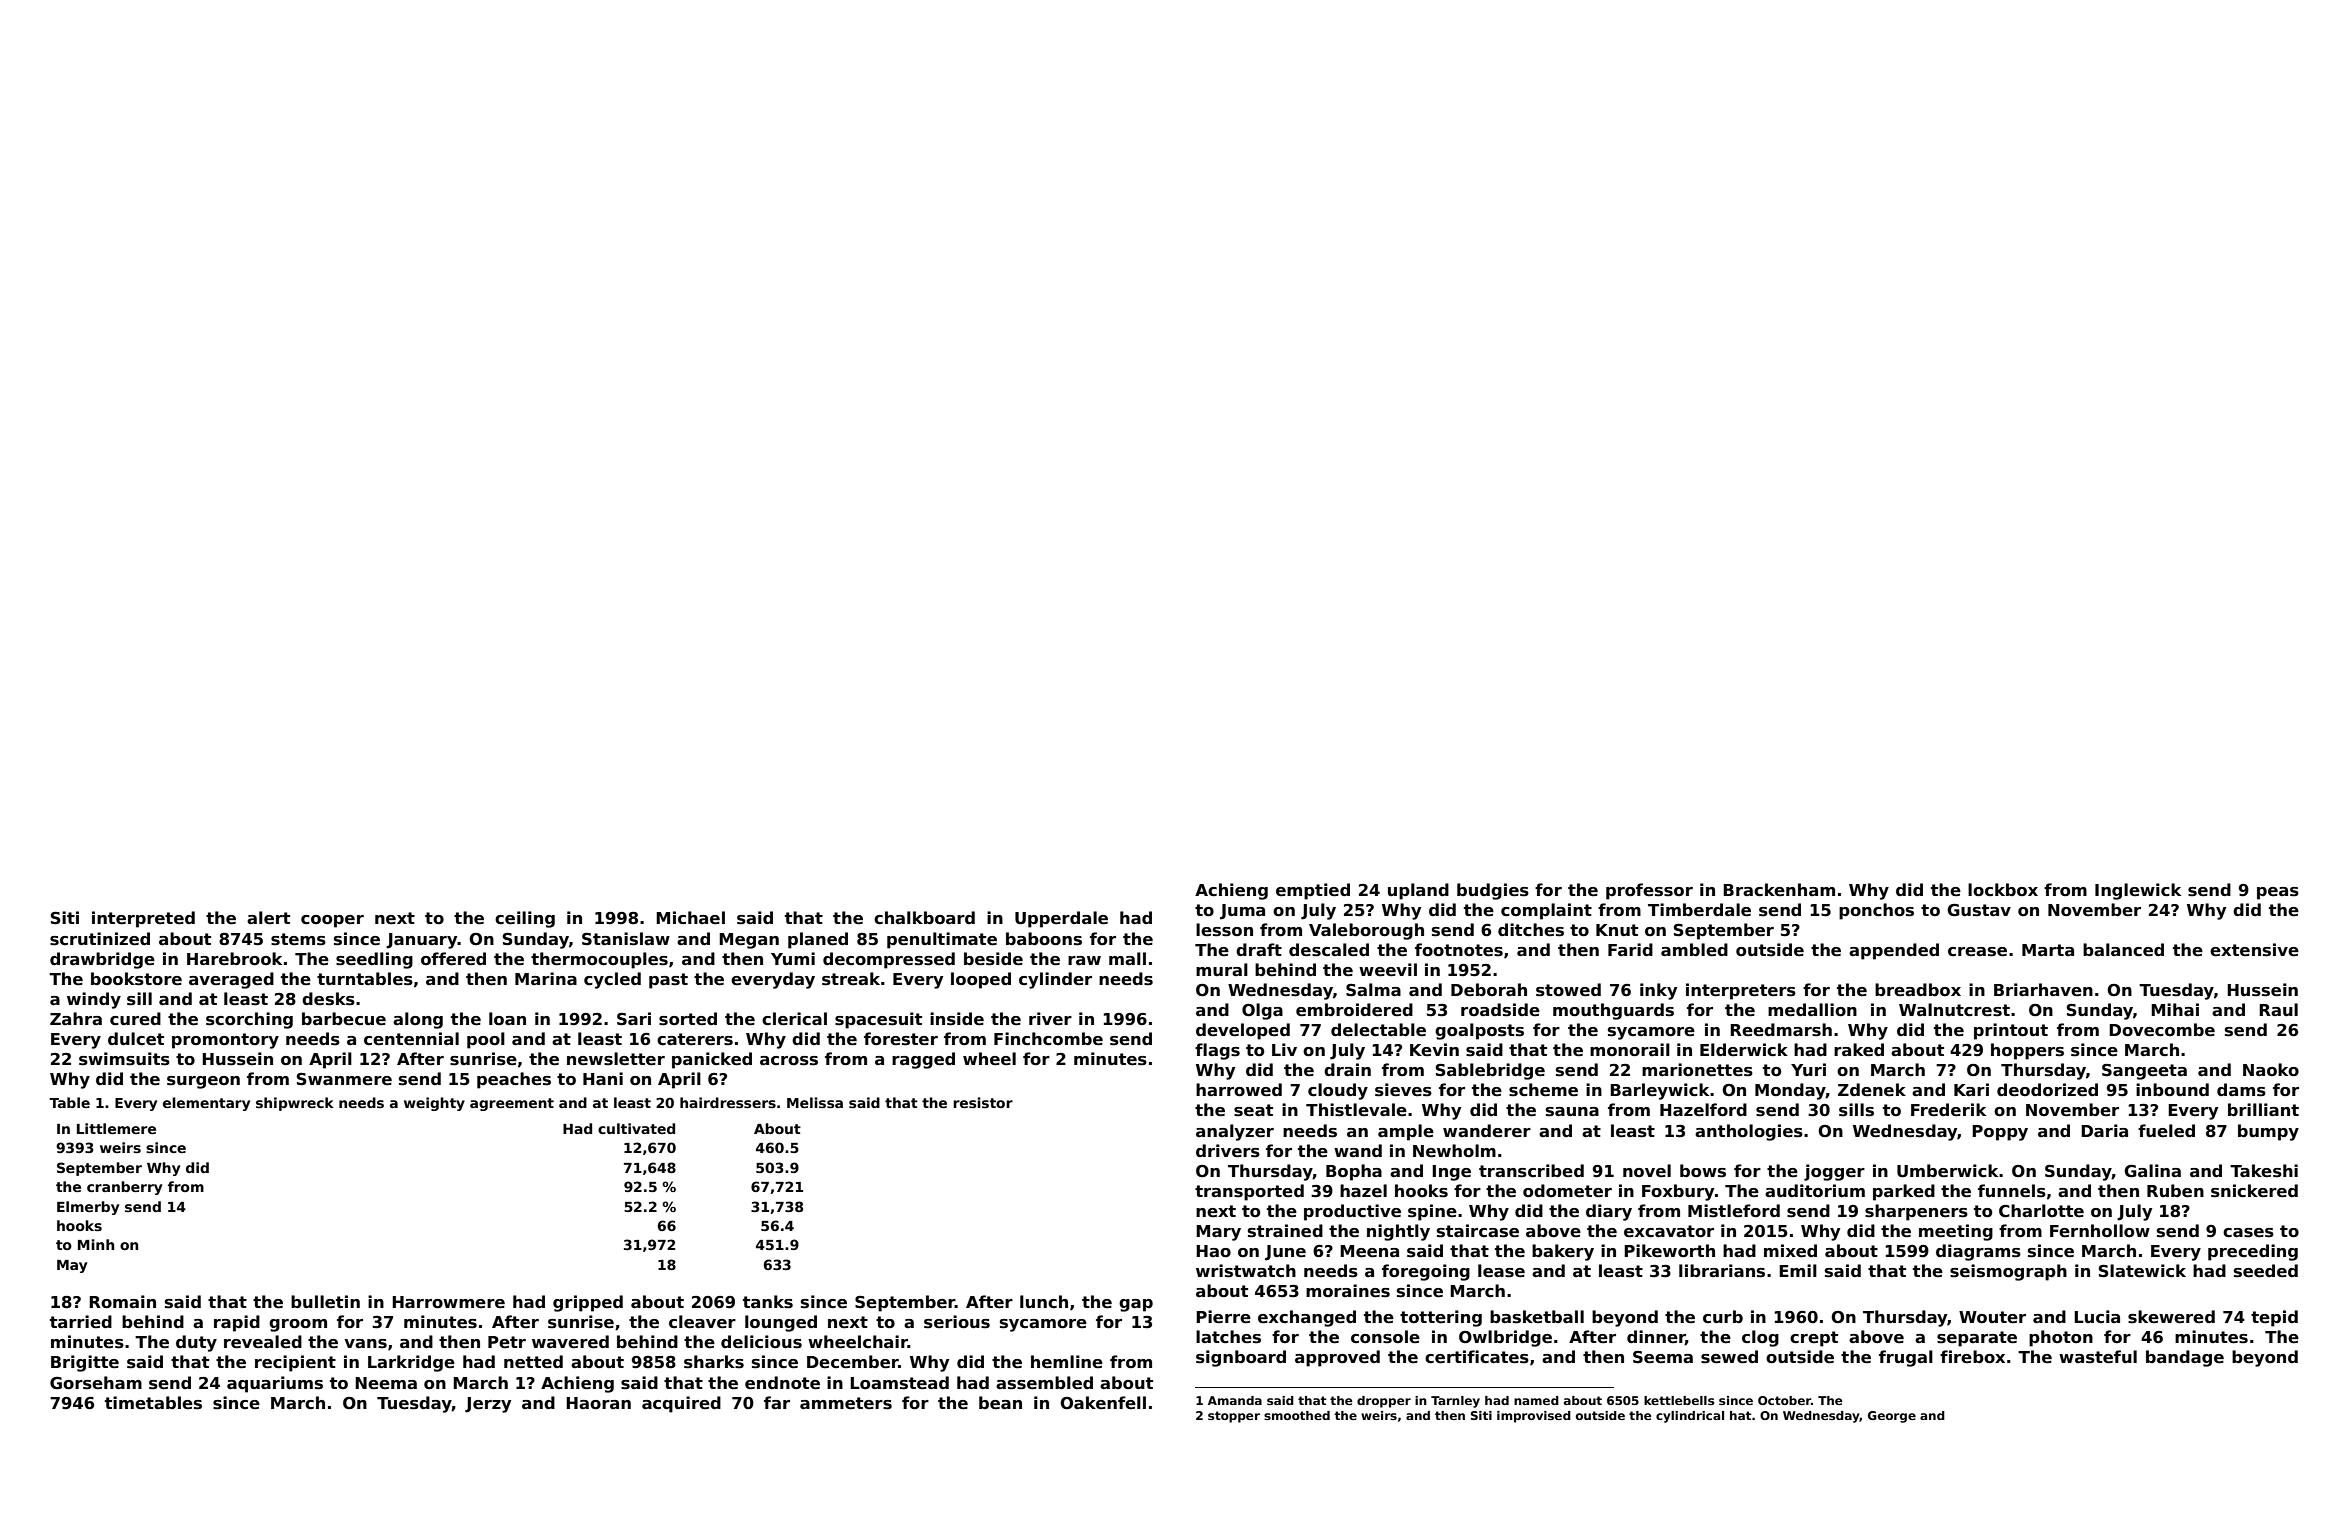 The width and height of the screenshot is (2349, 1520). Describe the element at coordinates (124, 1188) in the screenshot. I see `cranberry` at that location.
